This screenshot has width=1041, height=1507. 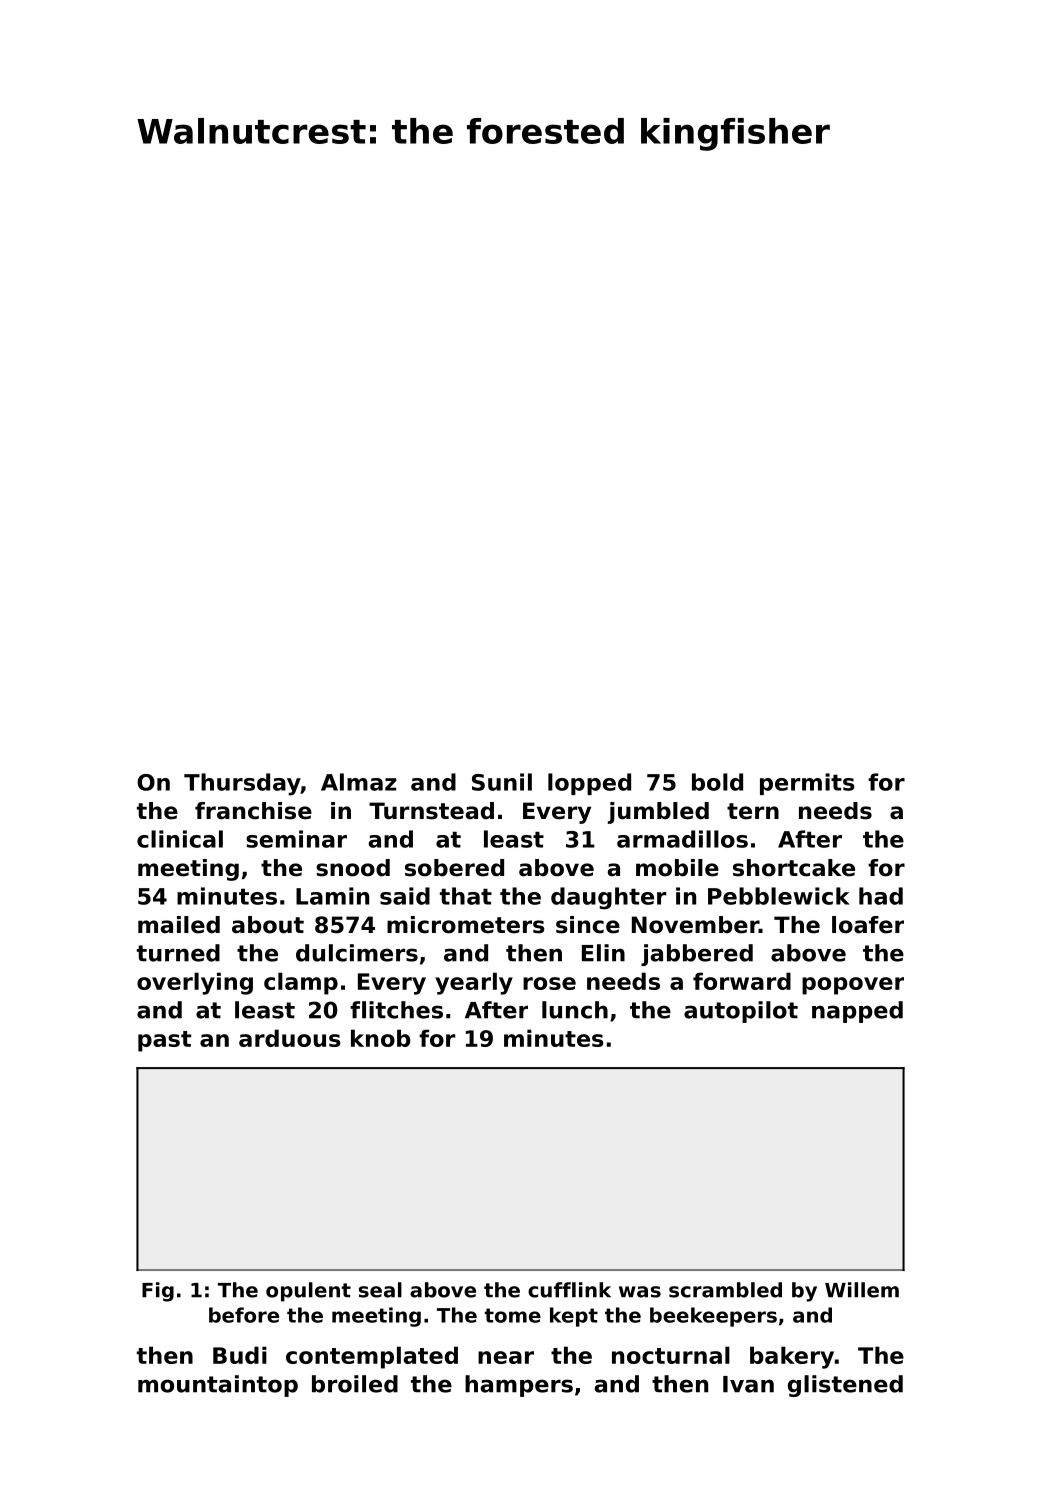 I want to click on opulent, so click(x=308, y=1292).
